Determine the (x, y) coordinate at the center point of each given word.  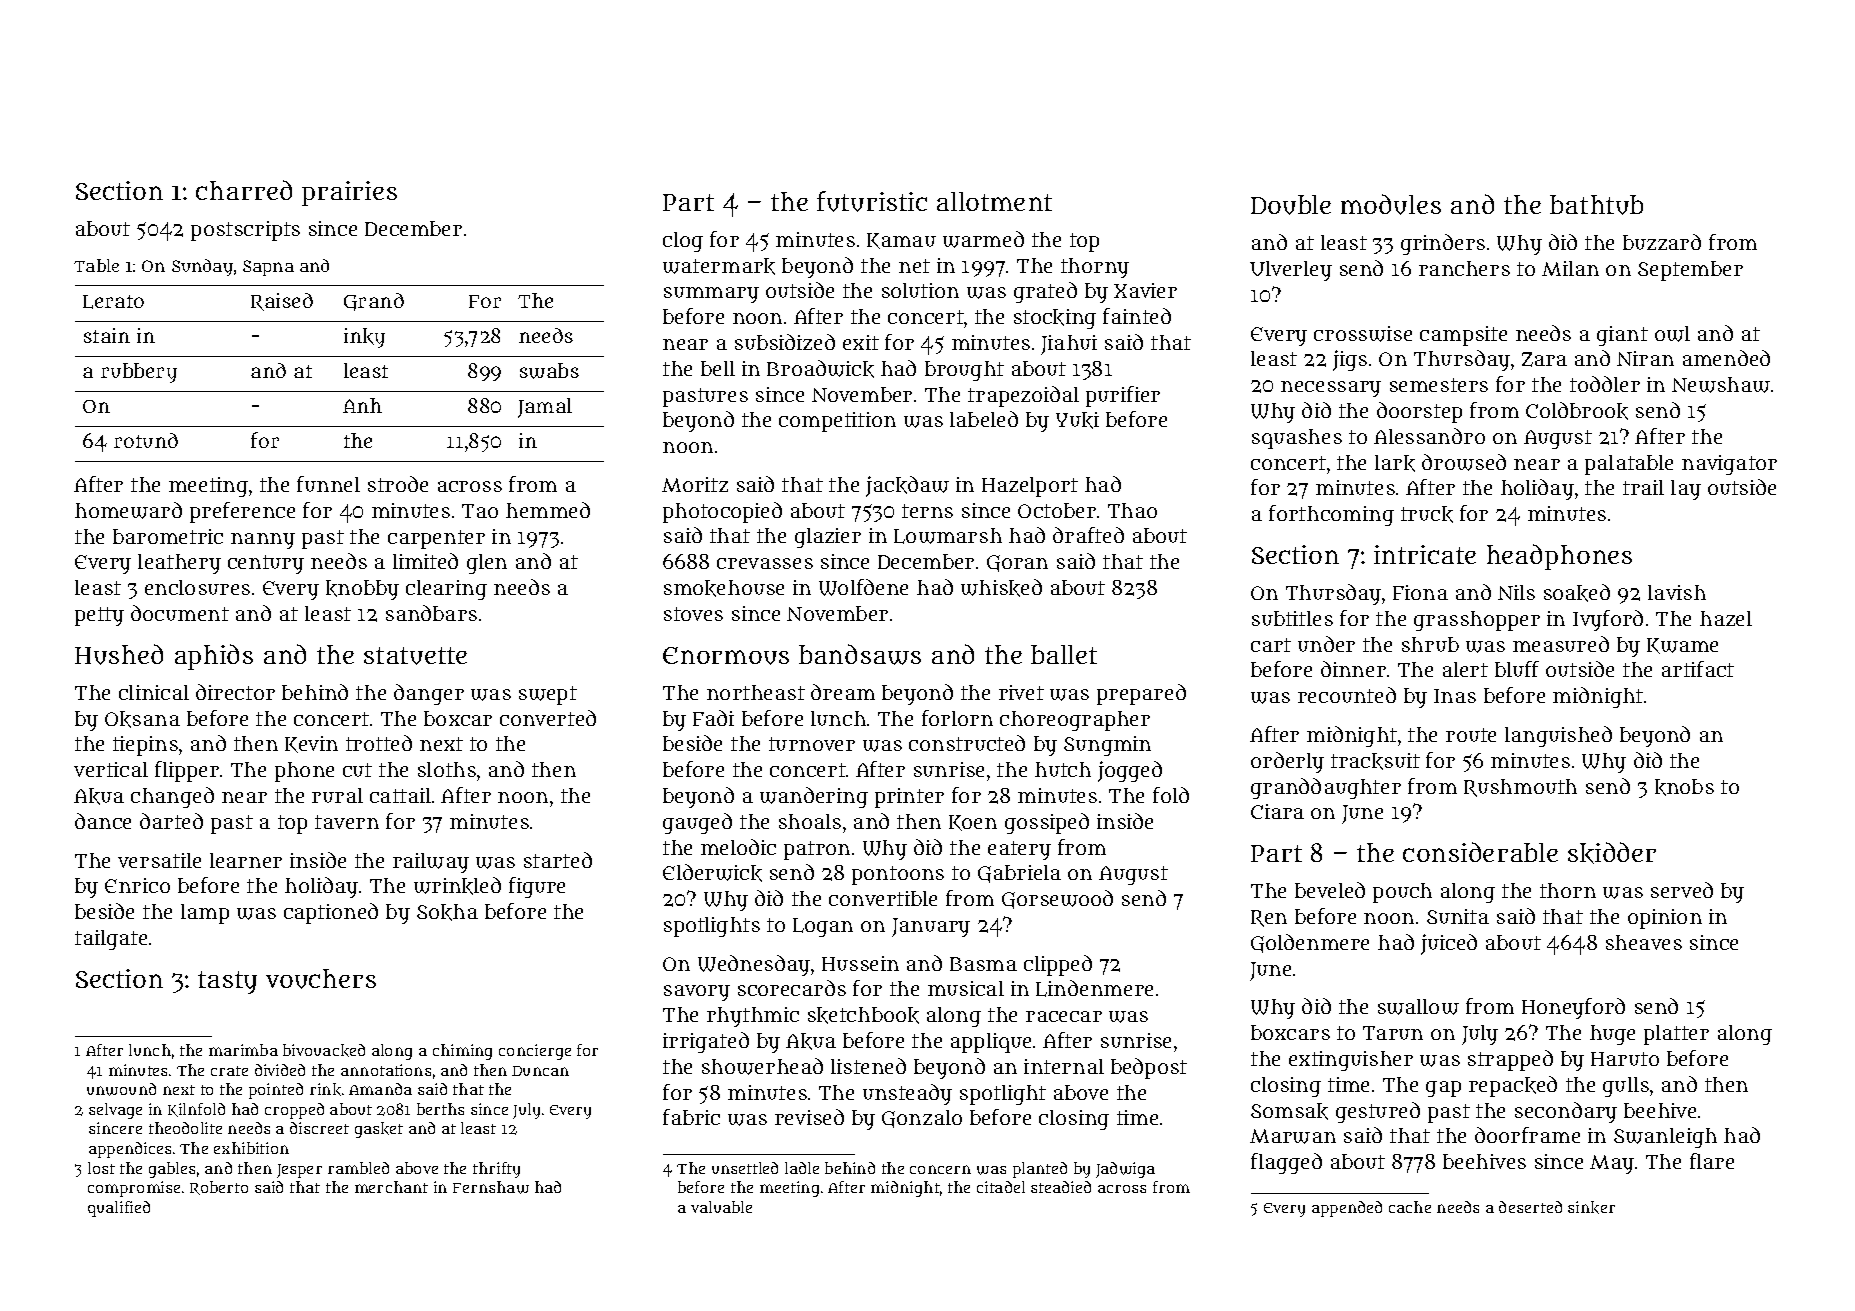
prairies (349, 193)
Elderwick (712, 873)
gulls (1626, 1087)
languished (1558, 736)
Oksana (142, 719)
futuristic (872, 201)
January (931, 927)
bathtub (1596, 205)
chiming (462, 1052)
